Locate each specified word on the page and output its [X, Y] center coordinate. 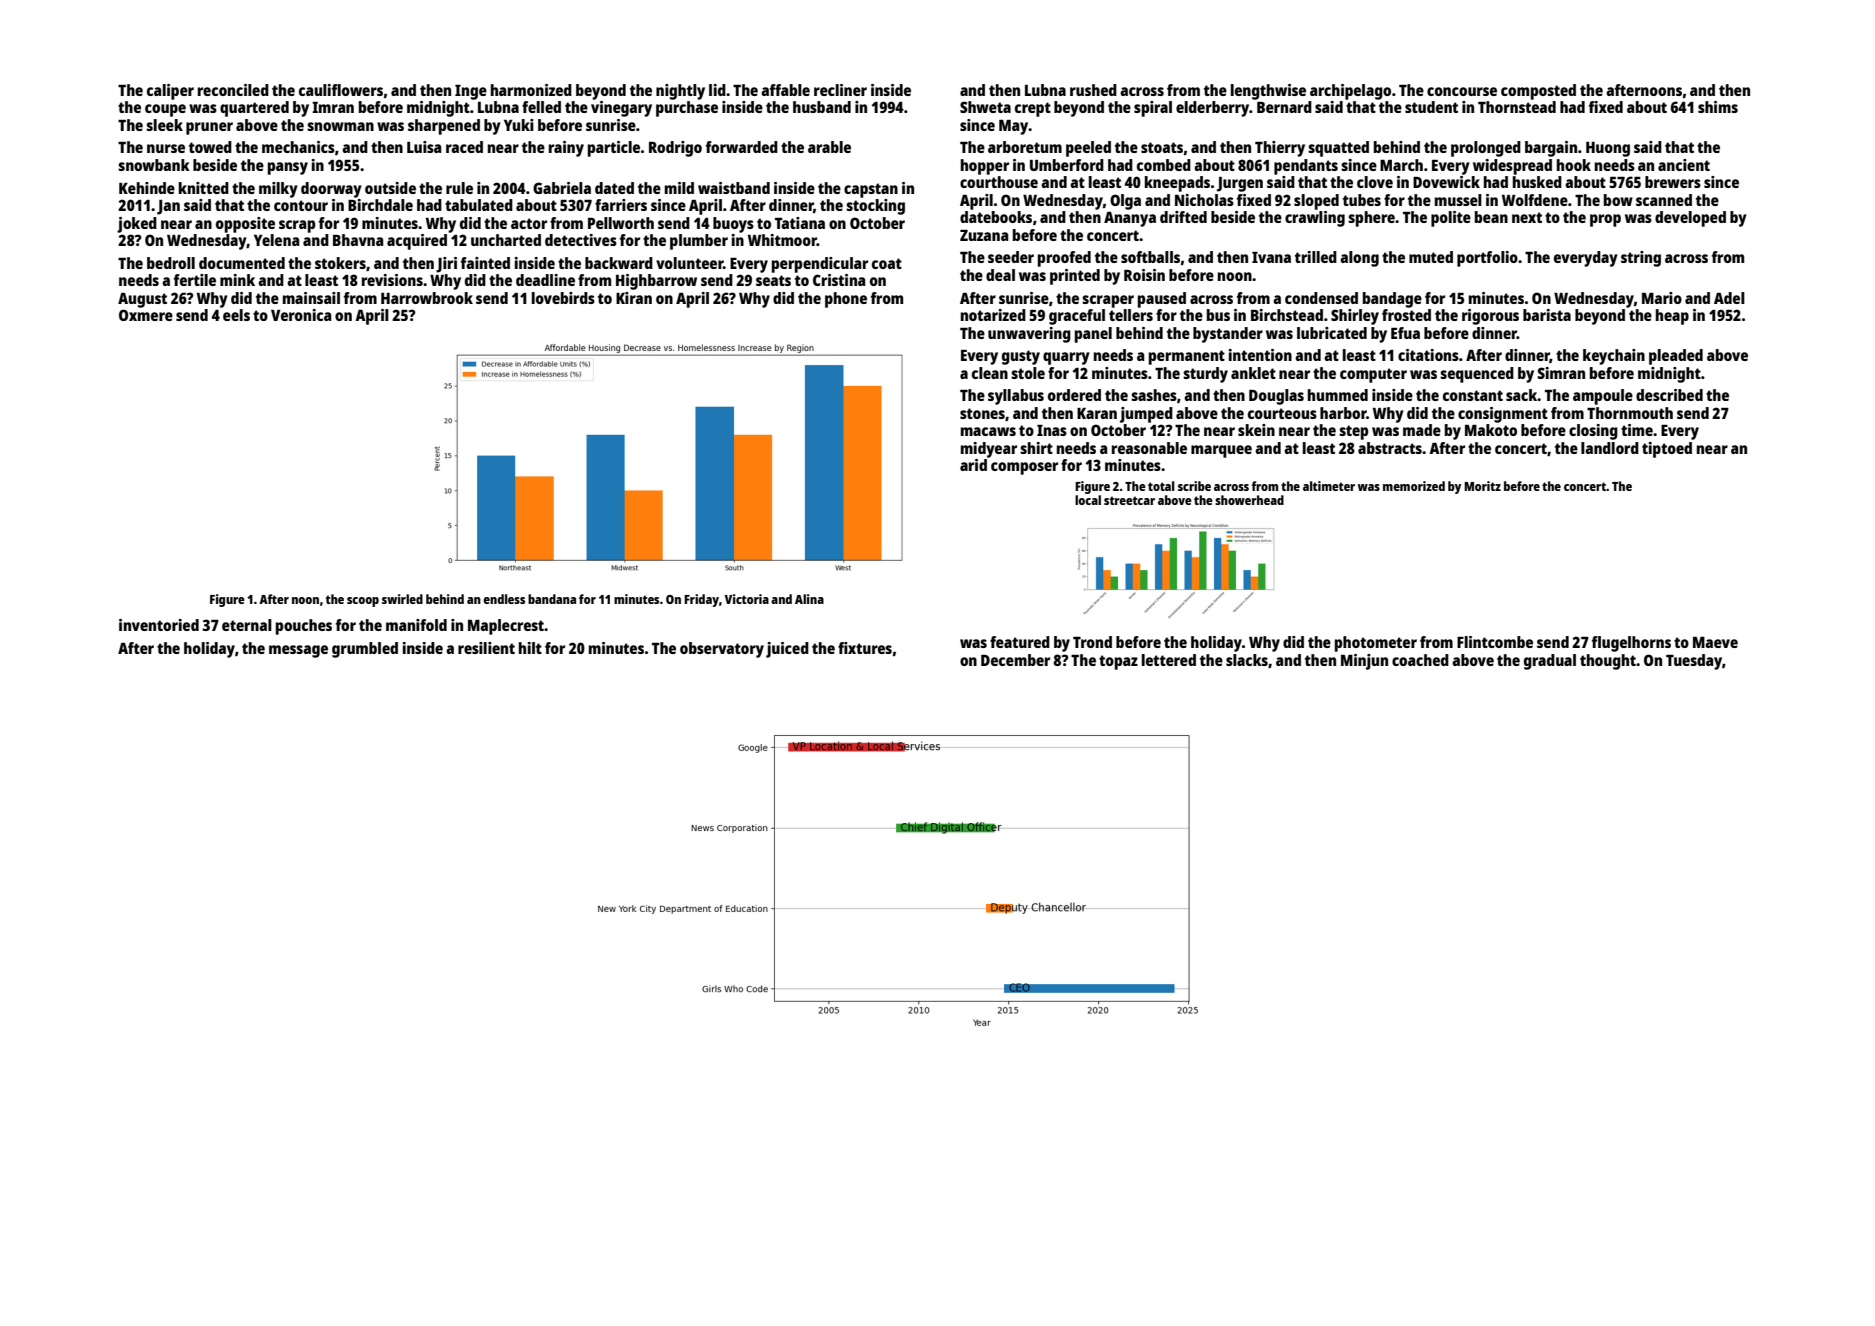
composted [1538, 92]
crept [1033, 109]
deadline [545, 280]
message [298, 651]
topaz [1118, 662]
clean [990, 373]
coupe [165, 110]
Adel [1729, 298]
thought [1608, 662]
